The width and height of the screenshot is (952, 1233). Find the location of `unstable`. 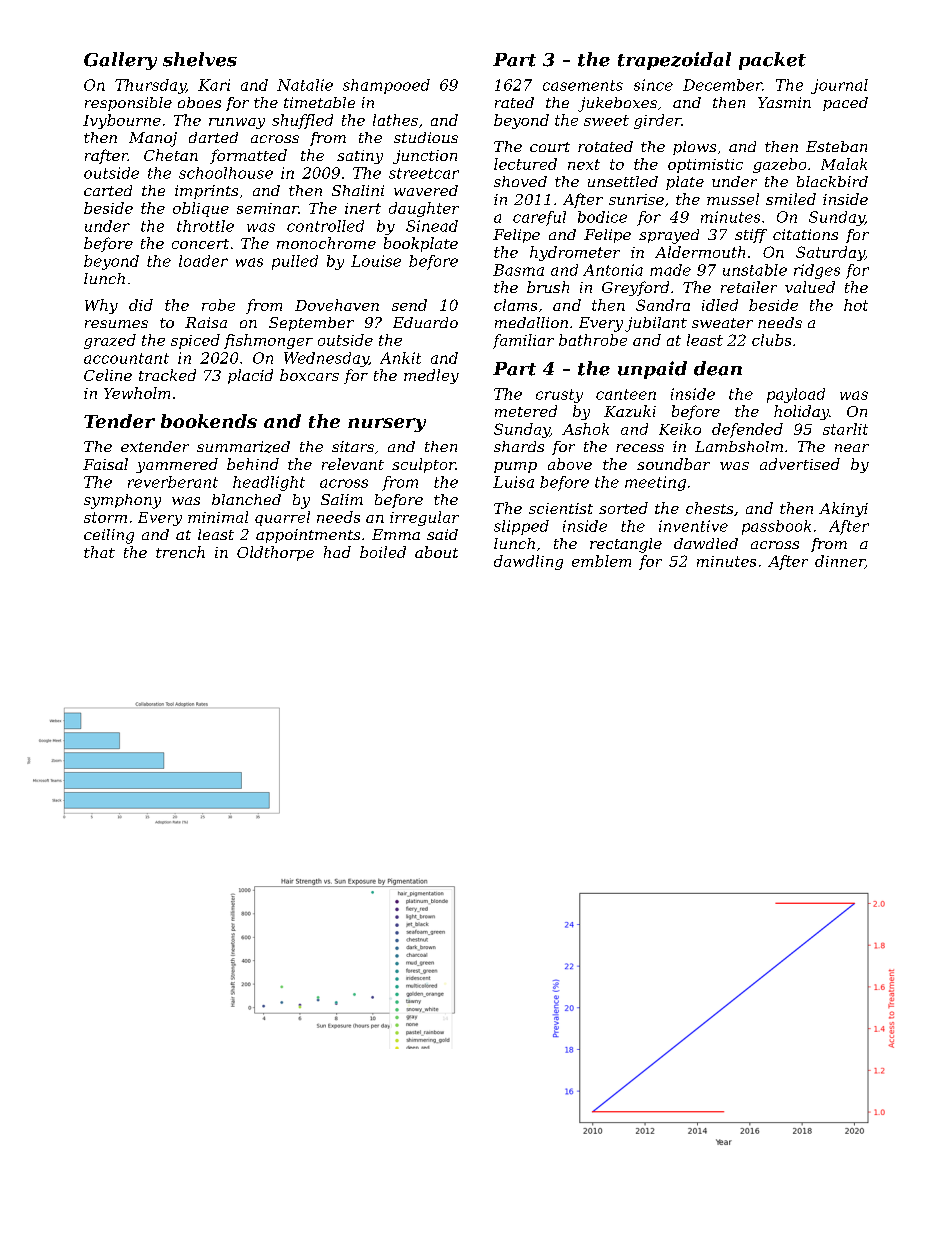

unstable is located at coordinates (755, 270).
